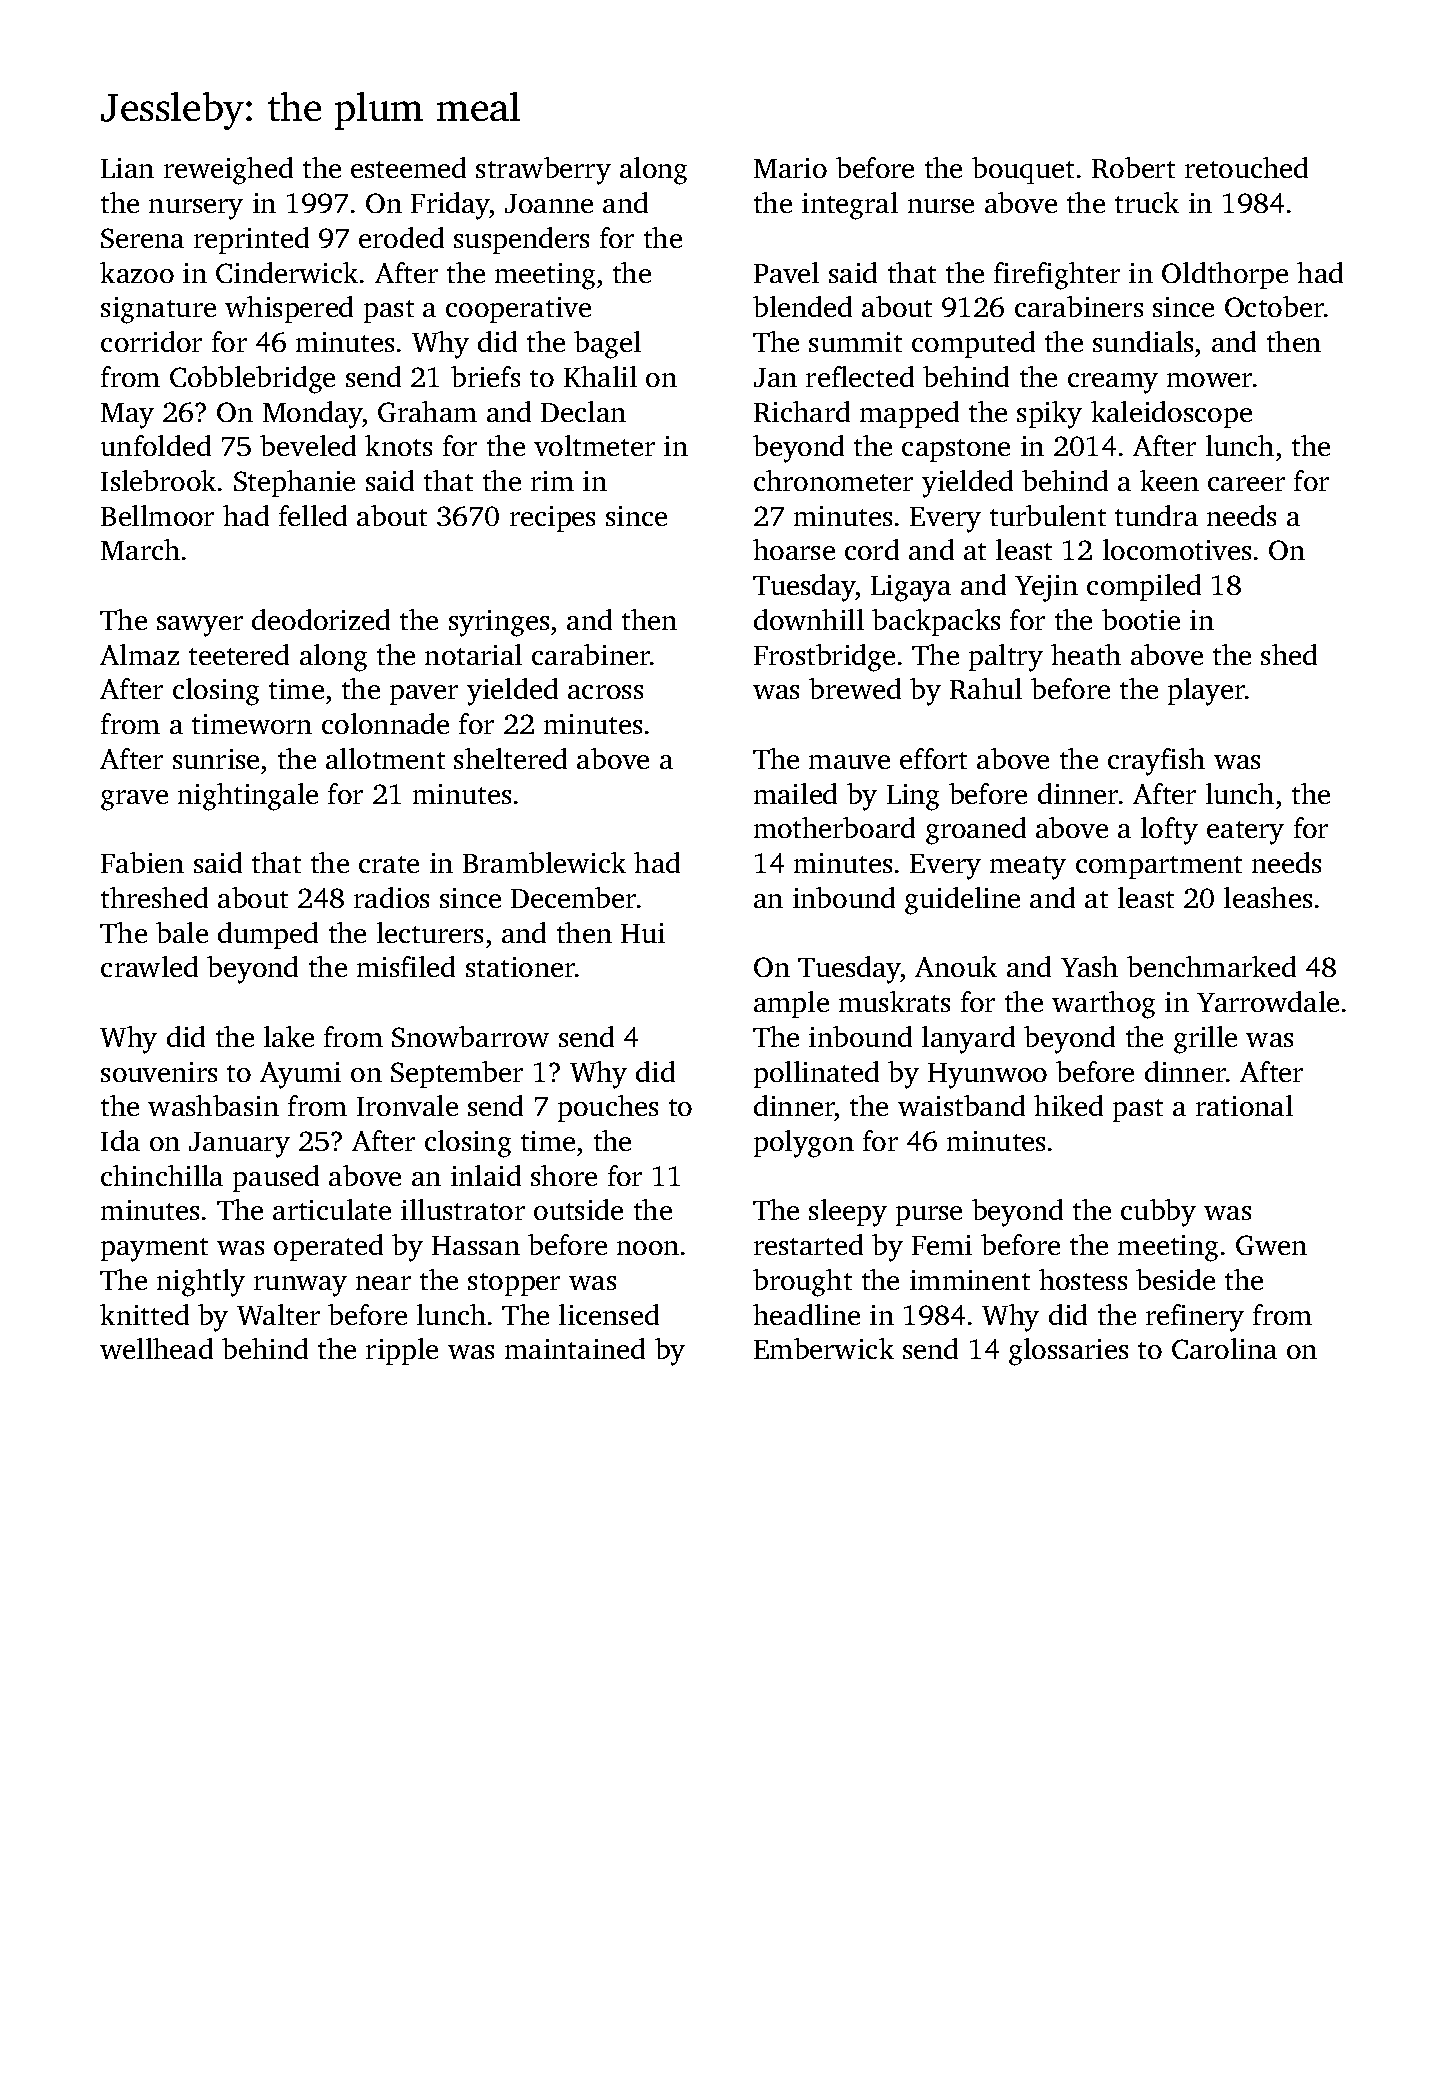 Image resolution: width=1450 pixels, height=2100 pixels. I want to click on spiky, so click(1049, 415).
